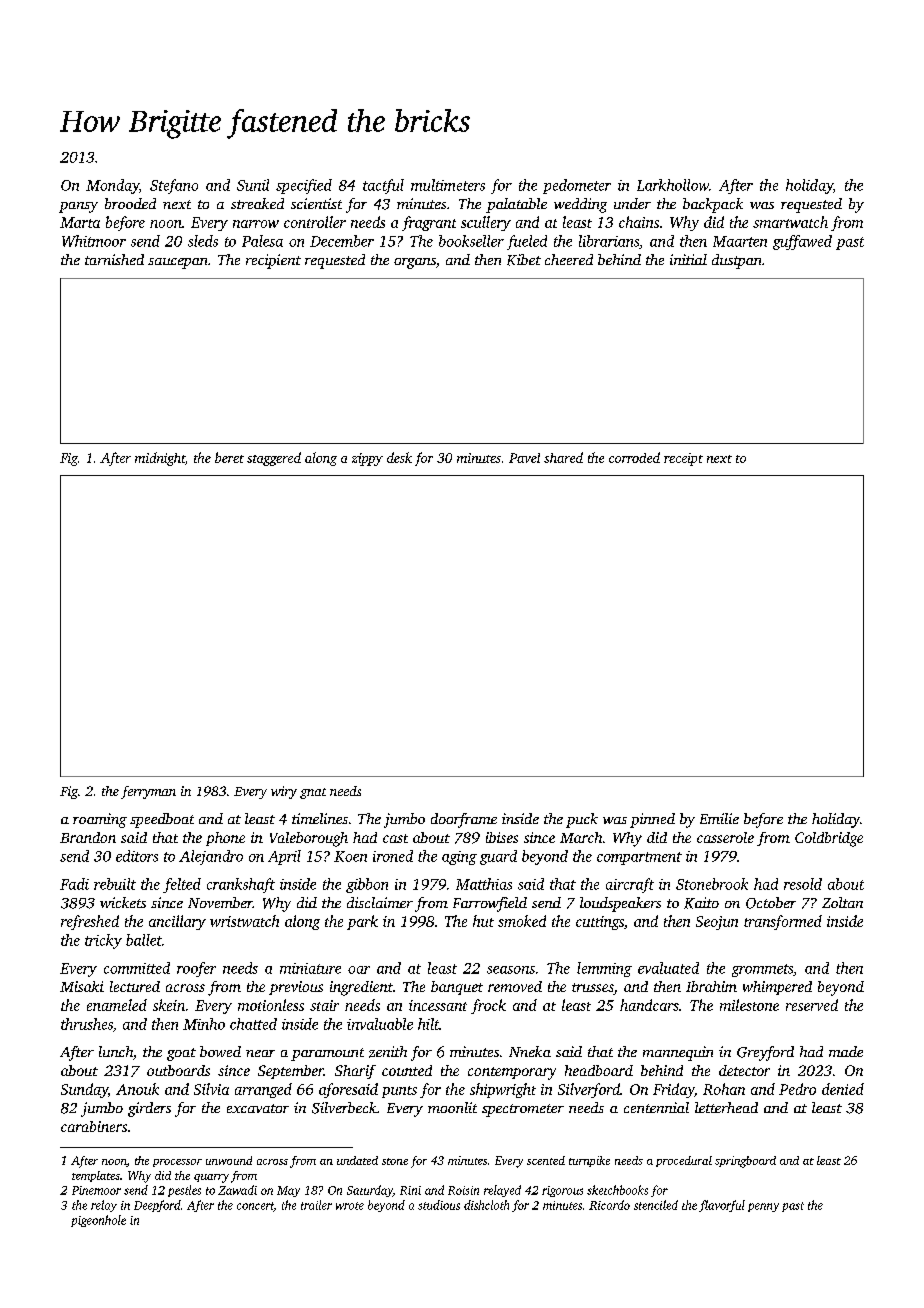  I want to click on cheered, so click(569, 259).
